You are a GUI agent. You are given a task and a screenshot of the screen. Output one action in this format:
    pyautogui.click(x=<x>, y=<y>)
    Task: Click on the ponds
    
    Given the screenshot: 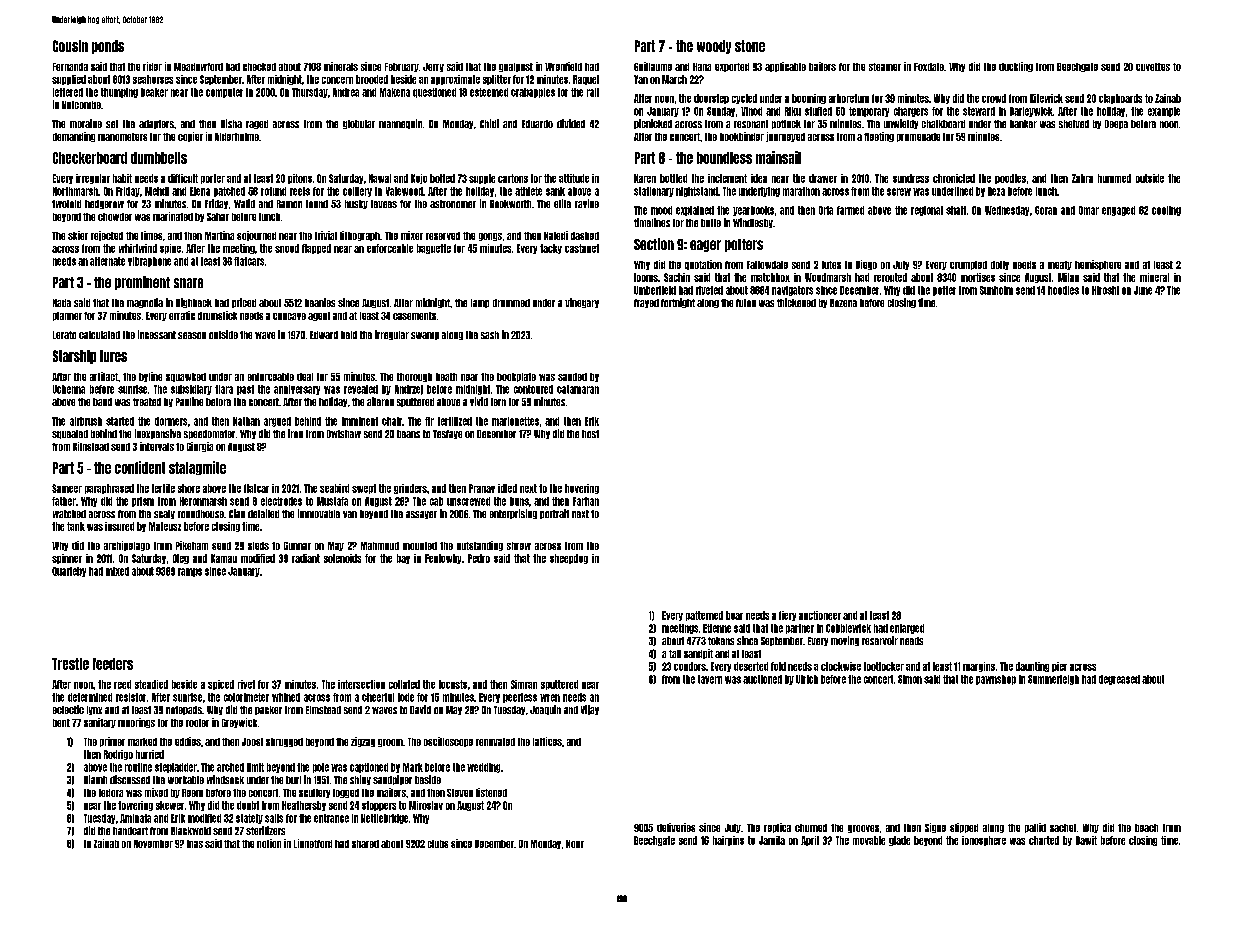 What is the action you would take?
    pyautogui.click(x=108, y=47)
